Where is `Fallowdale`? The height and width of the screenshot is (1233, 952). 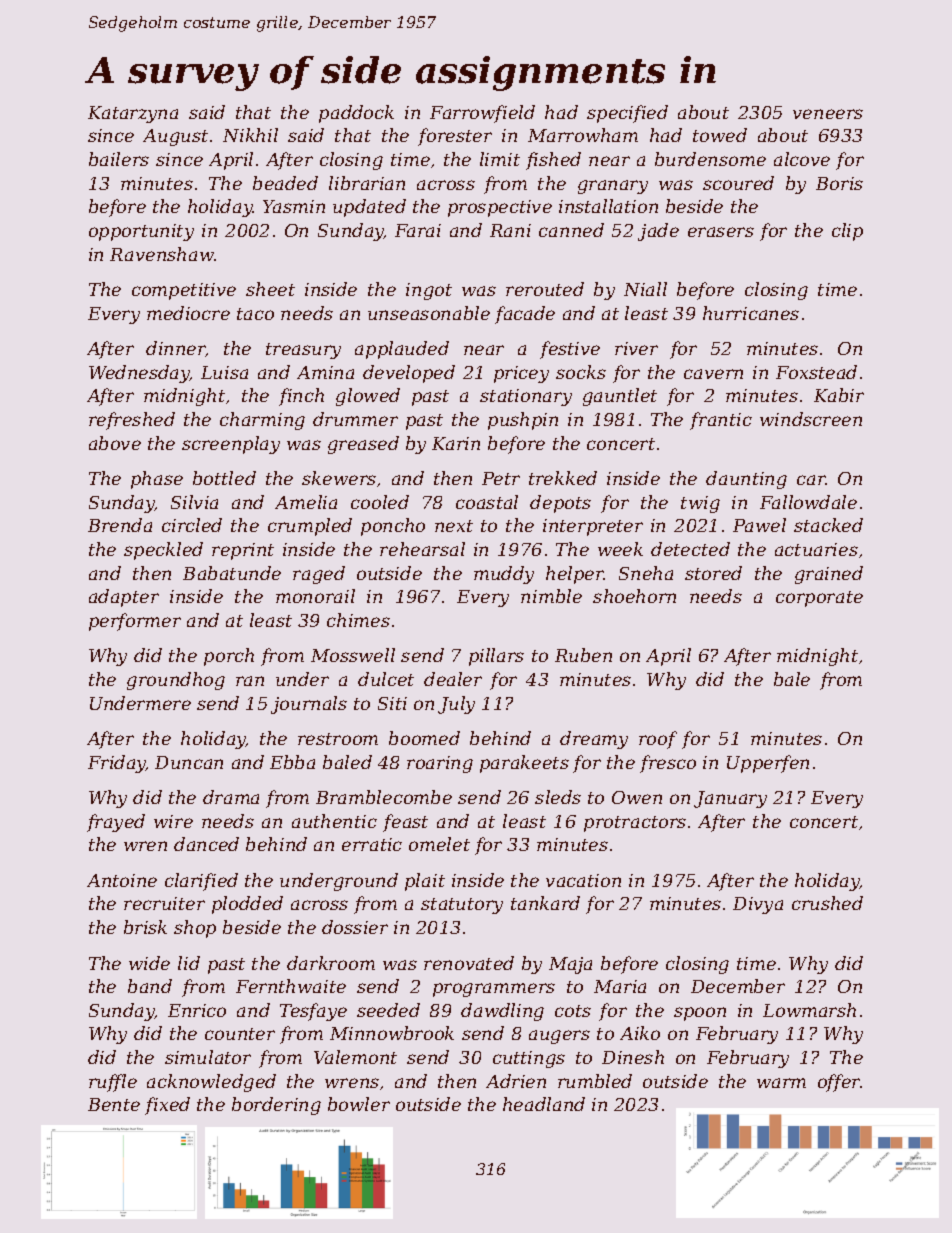
Fallowdale is located at coordinates (808, 502).
